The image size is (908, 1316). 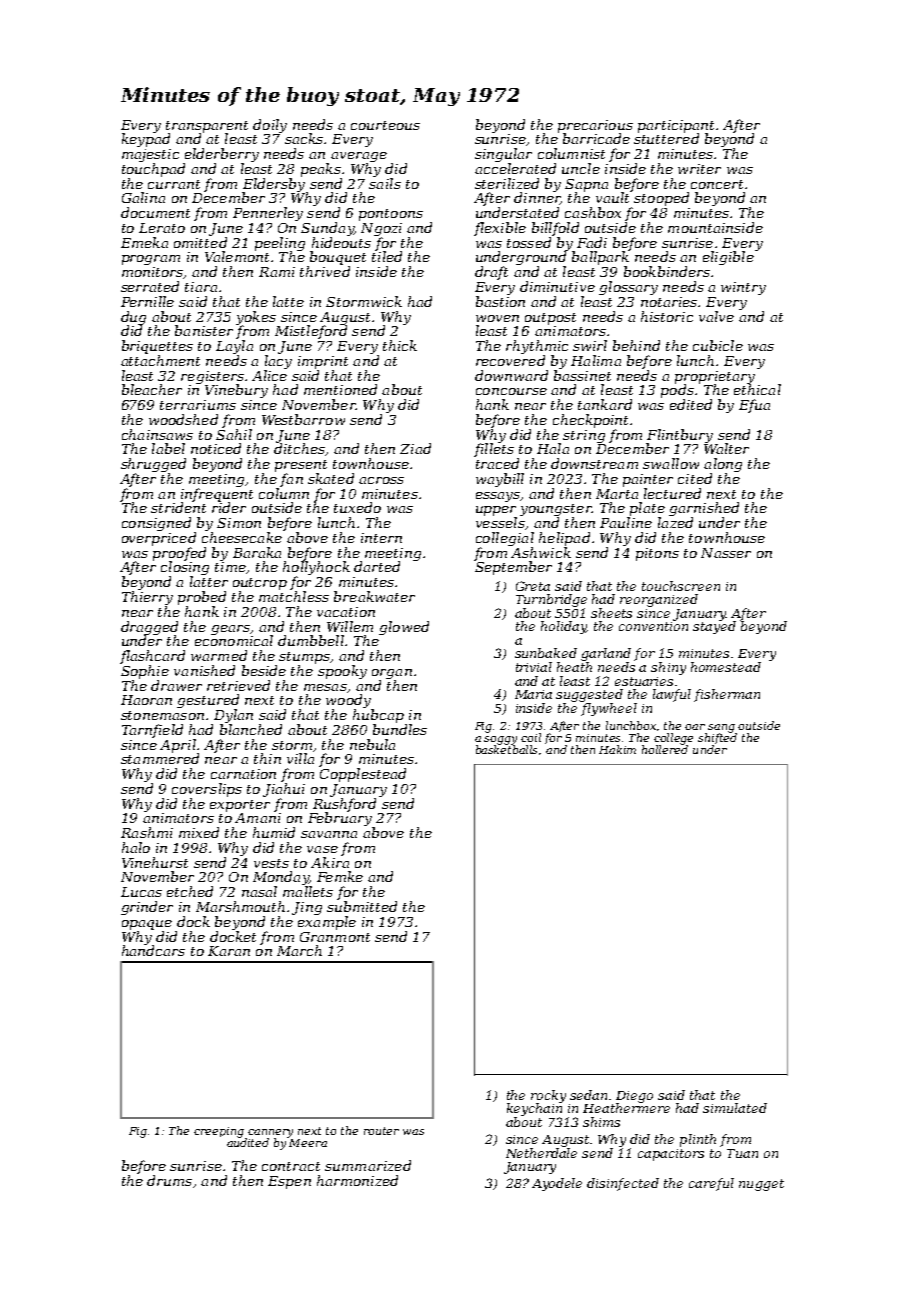 What do you see at coordinates (340, 876) in the screenshot?
I see `Femke` at bounding box center [340, 876].
